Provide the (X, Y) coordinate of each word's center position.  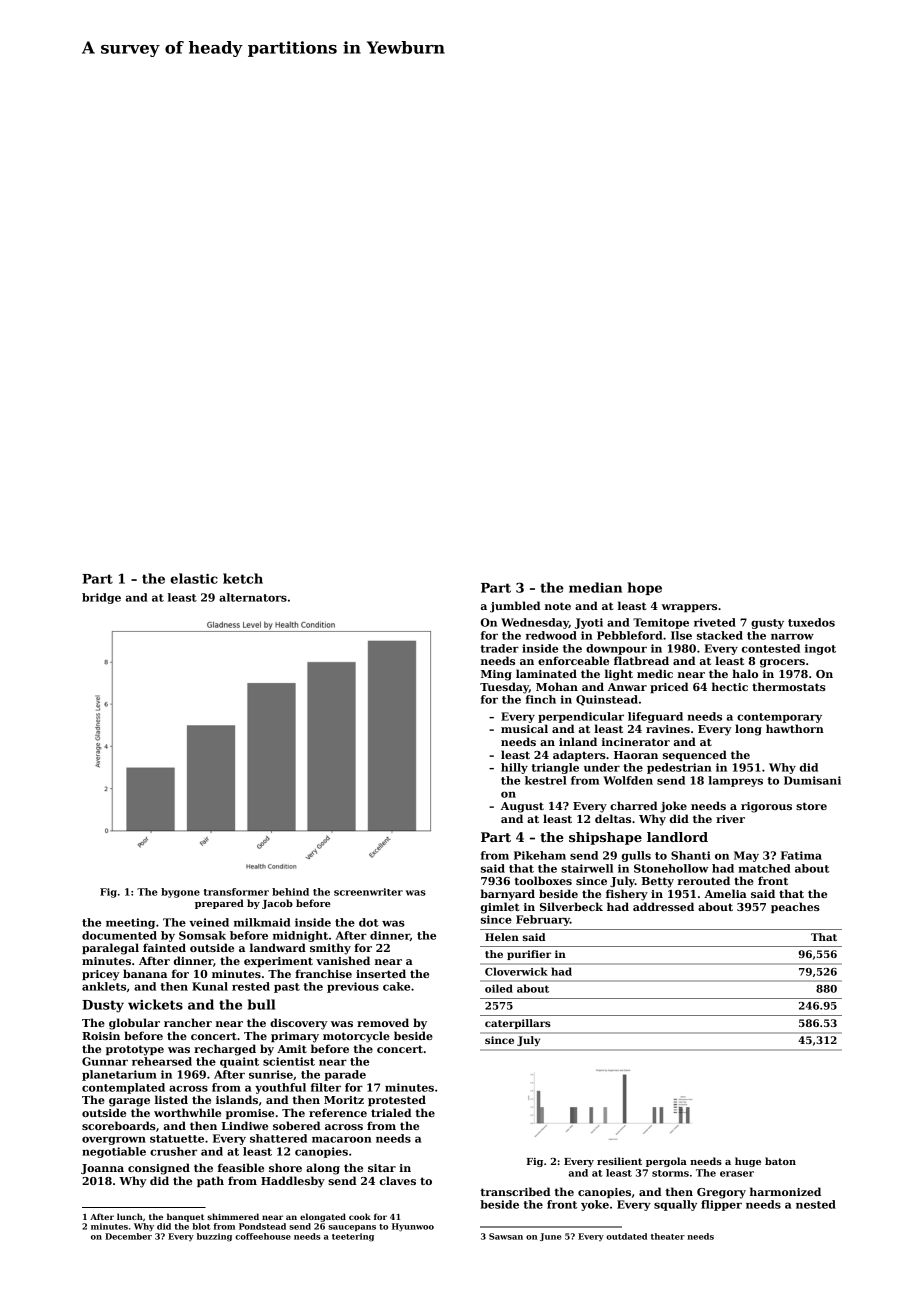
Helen (502, 937)
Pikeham (540, 855)
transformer (236, 892)
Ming (496, 675)
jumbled (515, 607)
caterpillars (518, 1024)
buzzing (214, 1237)
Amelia (725, 893)
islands (237, 1099)
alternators (253, 597)
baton (780, 1161)
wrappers (689, 608)
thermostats (789, 686)
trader (500, 648)
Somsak (202, 935)
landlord (677, 837)
